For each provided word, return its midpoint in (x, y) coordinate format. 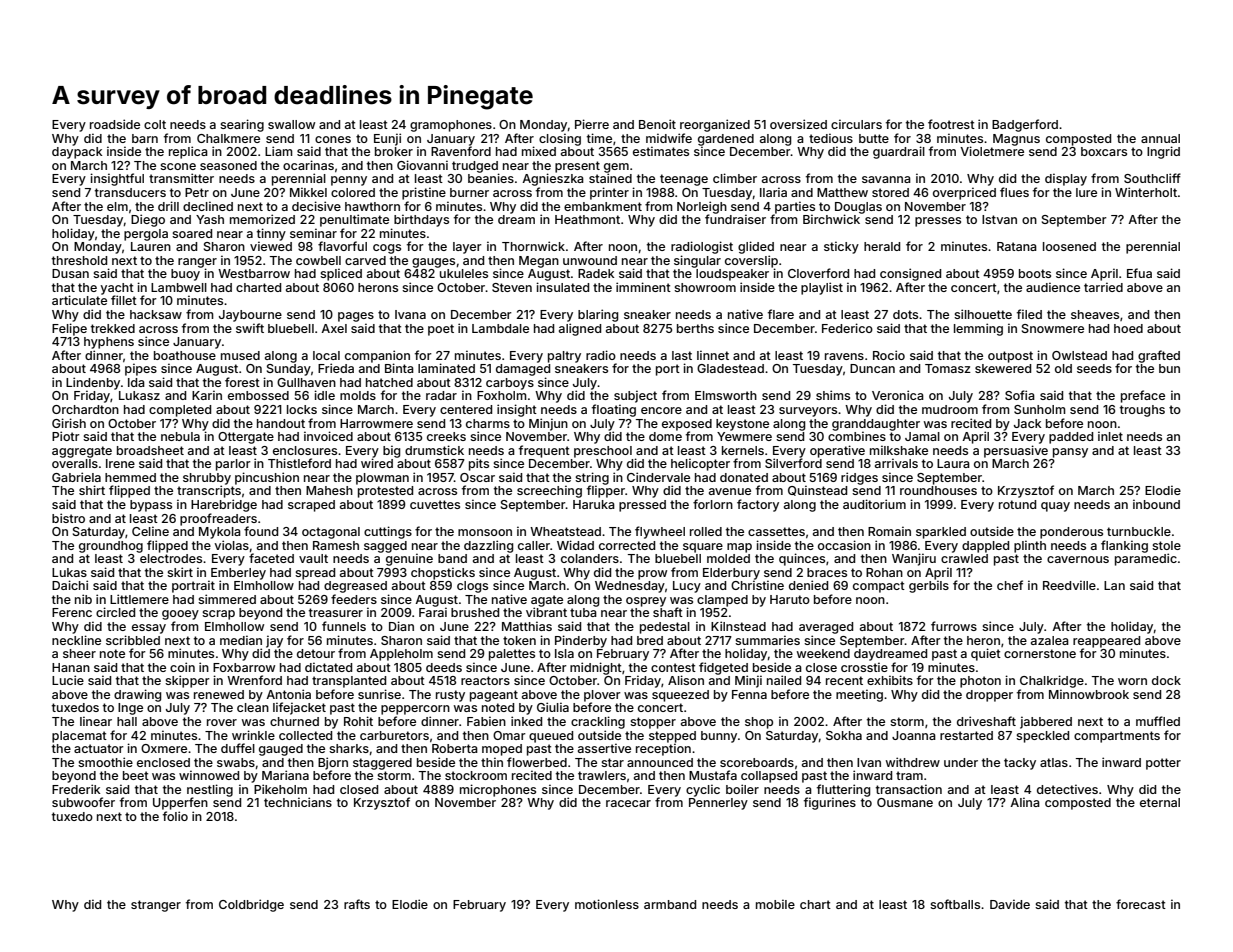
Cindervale (658, 477)
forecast (1141, 904)
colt (155, 124)
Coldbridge (251, 905)
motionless (607, 904)
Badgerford (1025, 125)
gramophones (451, 126)
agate (547, 601)
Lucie (68, 680)
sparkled (941, 533)
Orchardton (85, 409)
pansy (1070, 453)
